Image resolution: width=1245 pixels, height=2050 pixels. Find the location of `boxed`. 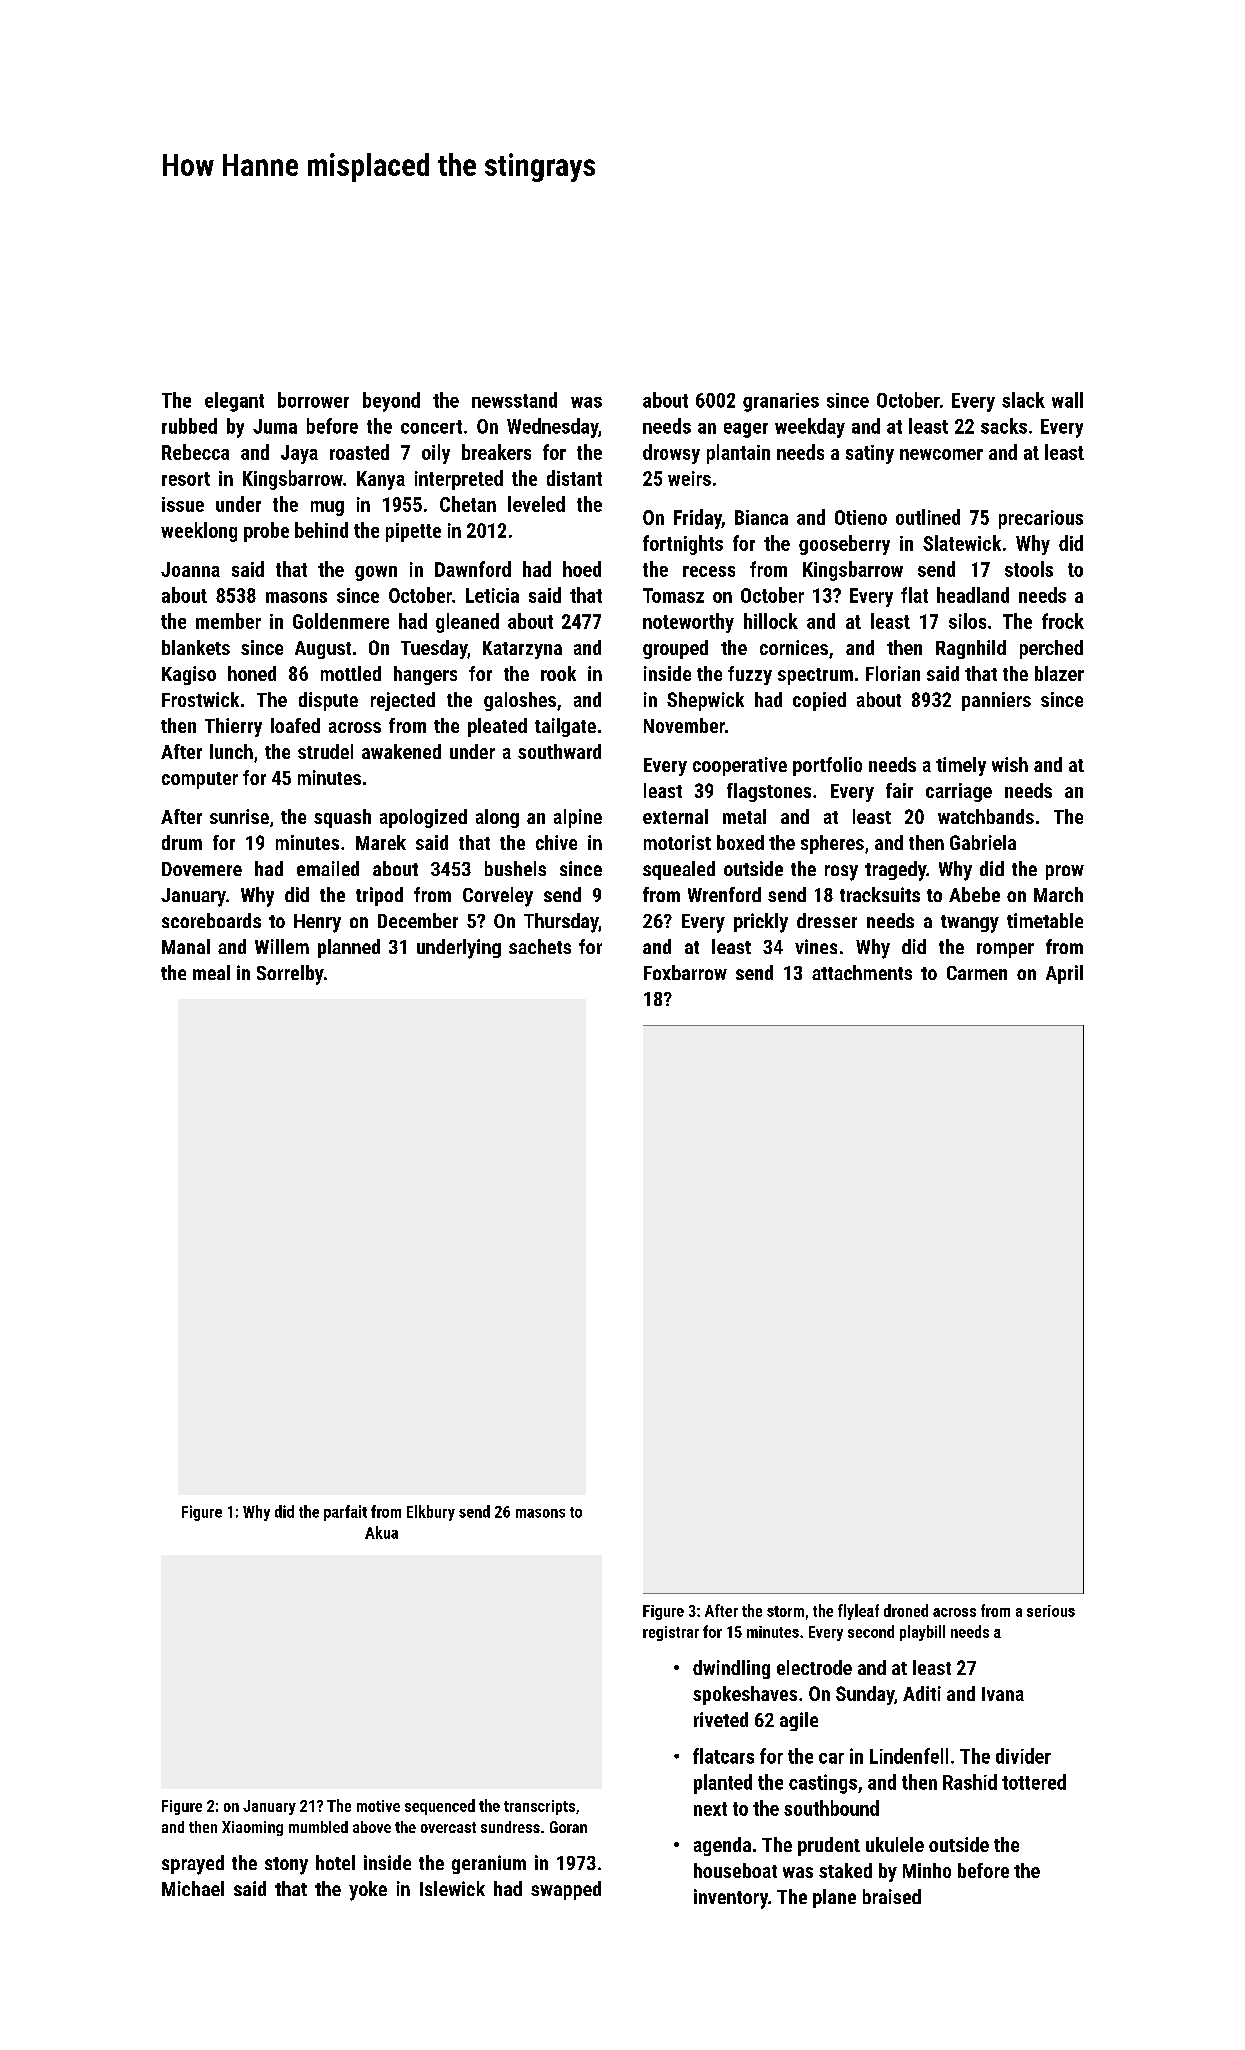

boxed is located at coordinates (740, 842).
